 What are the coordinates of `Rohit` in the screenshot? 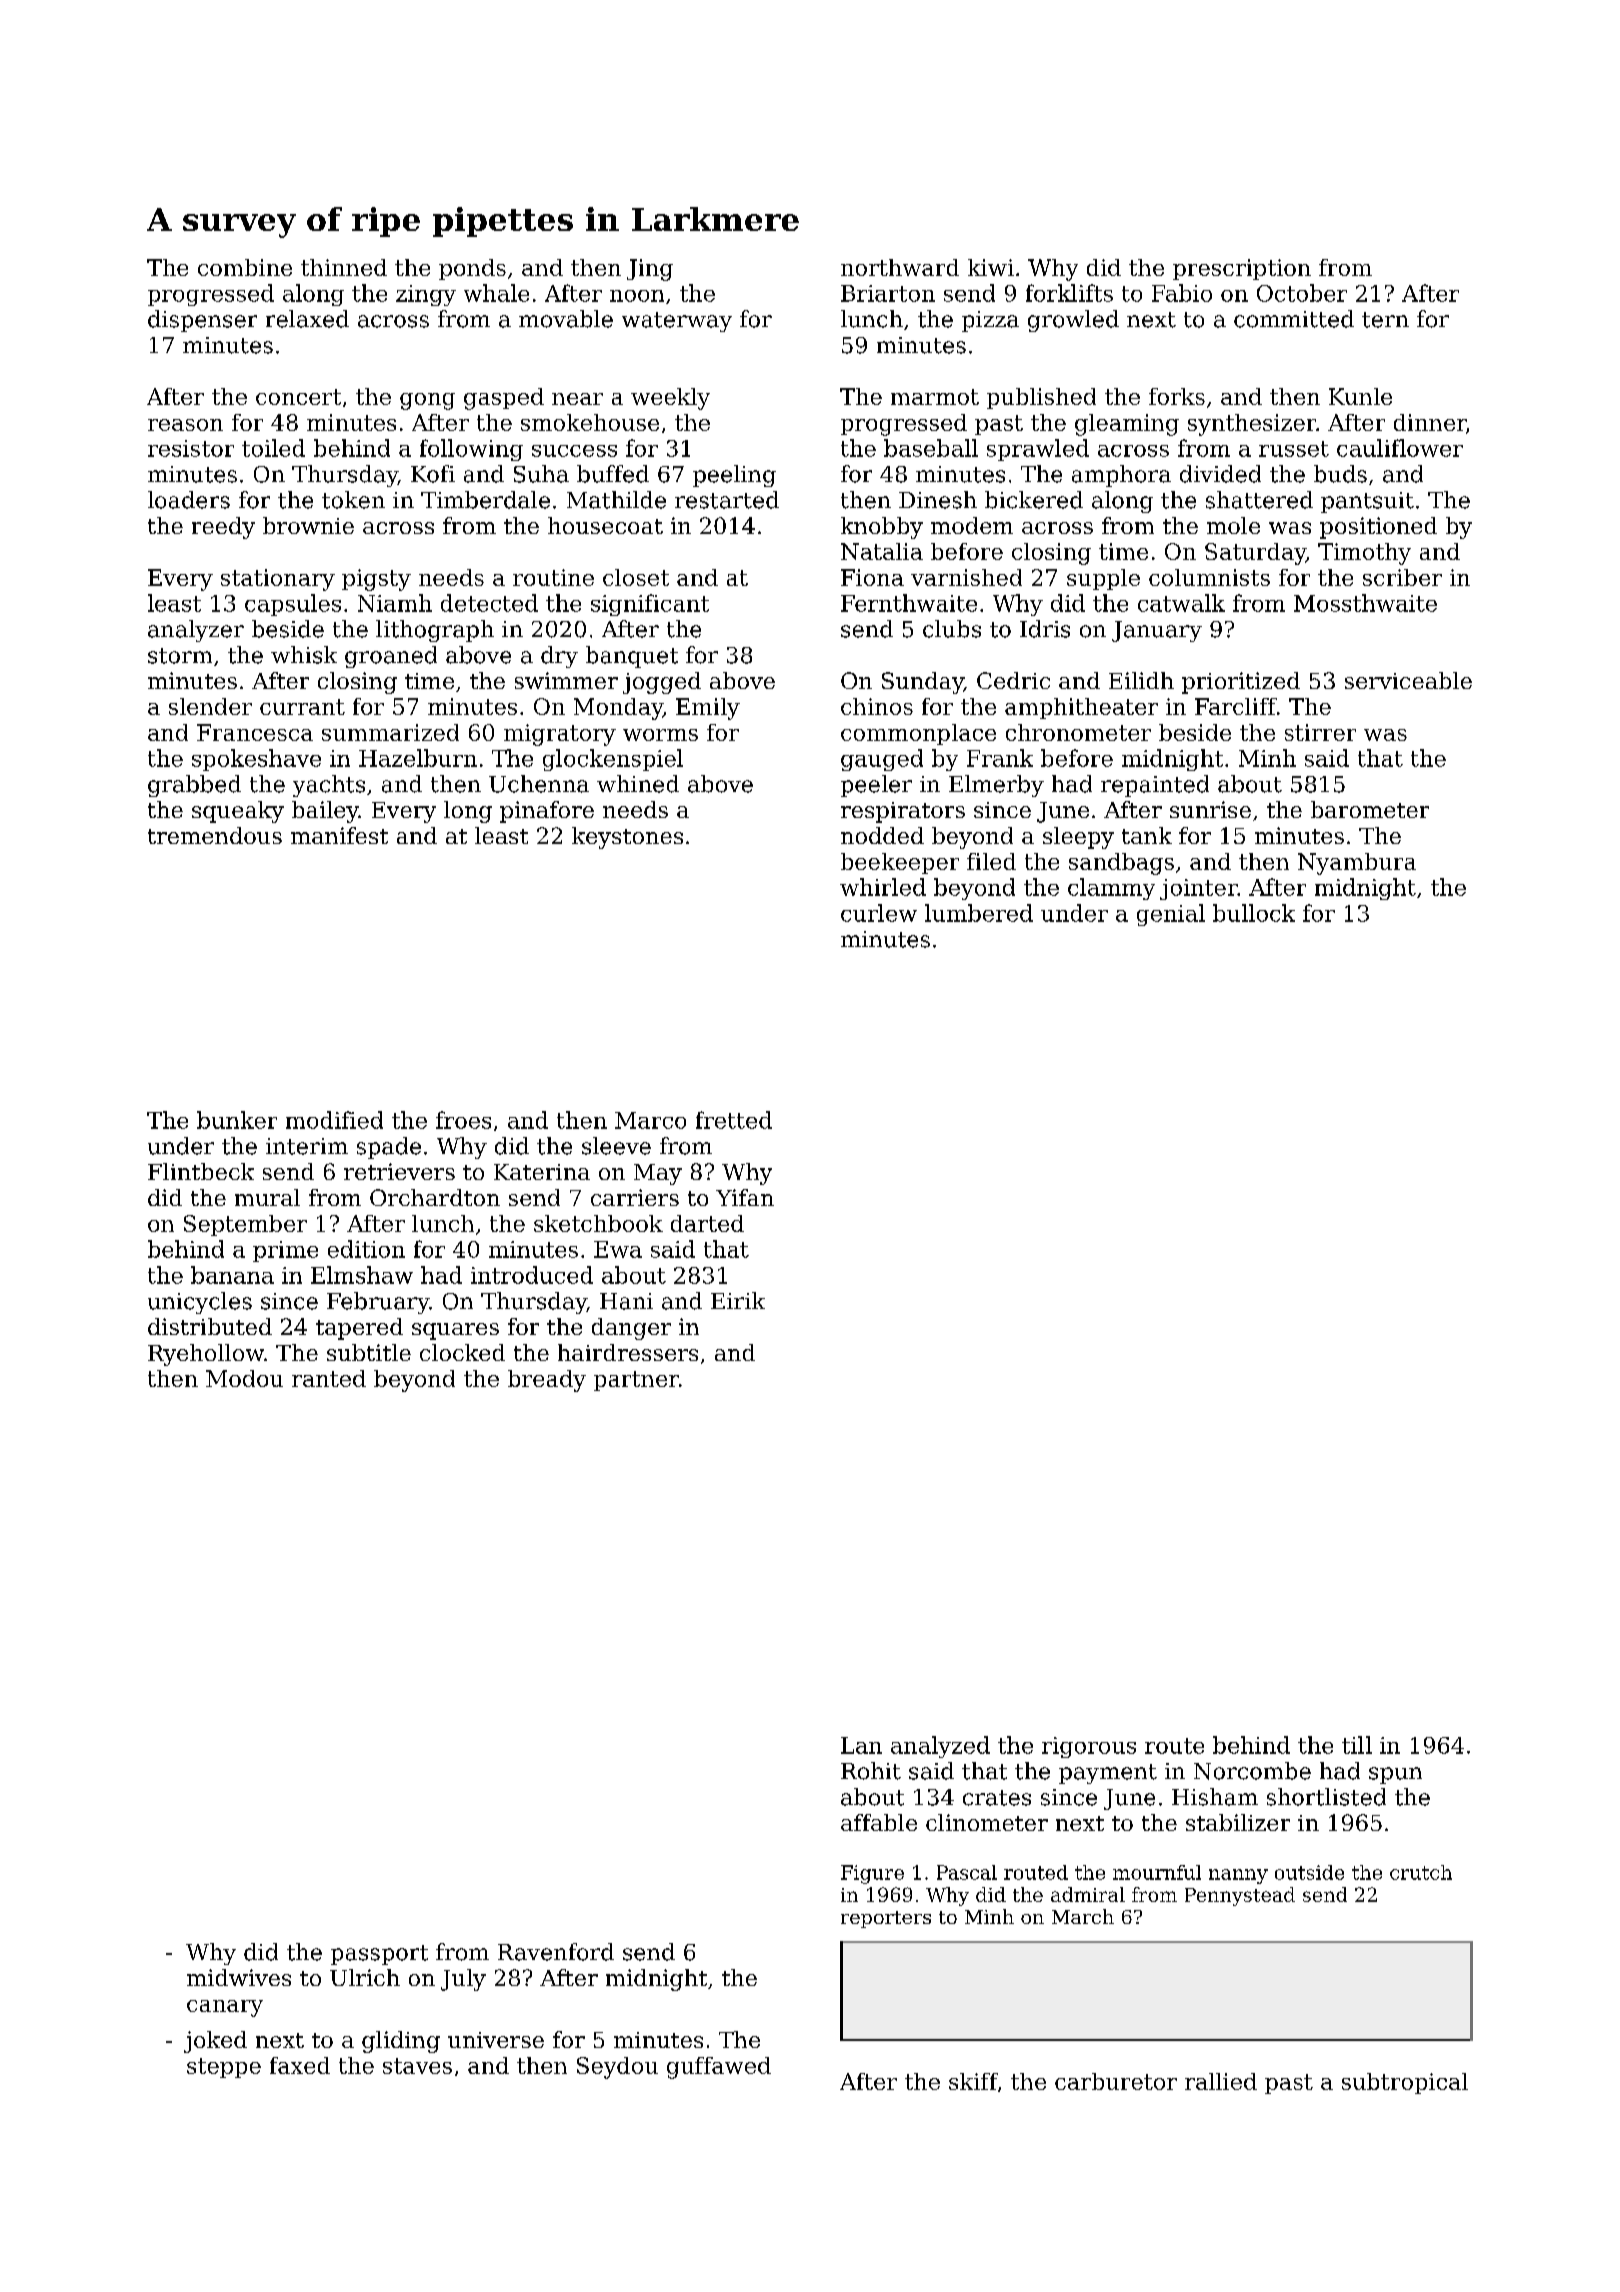 It's located at (871, 1771).
